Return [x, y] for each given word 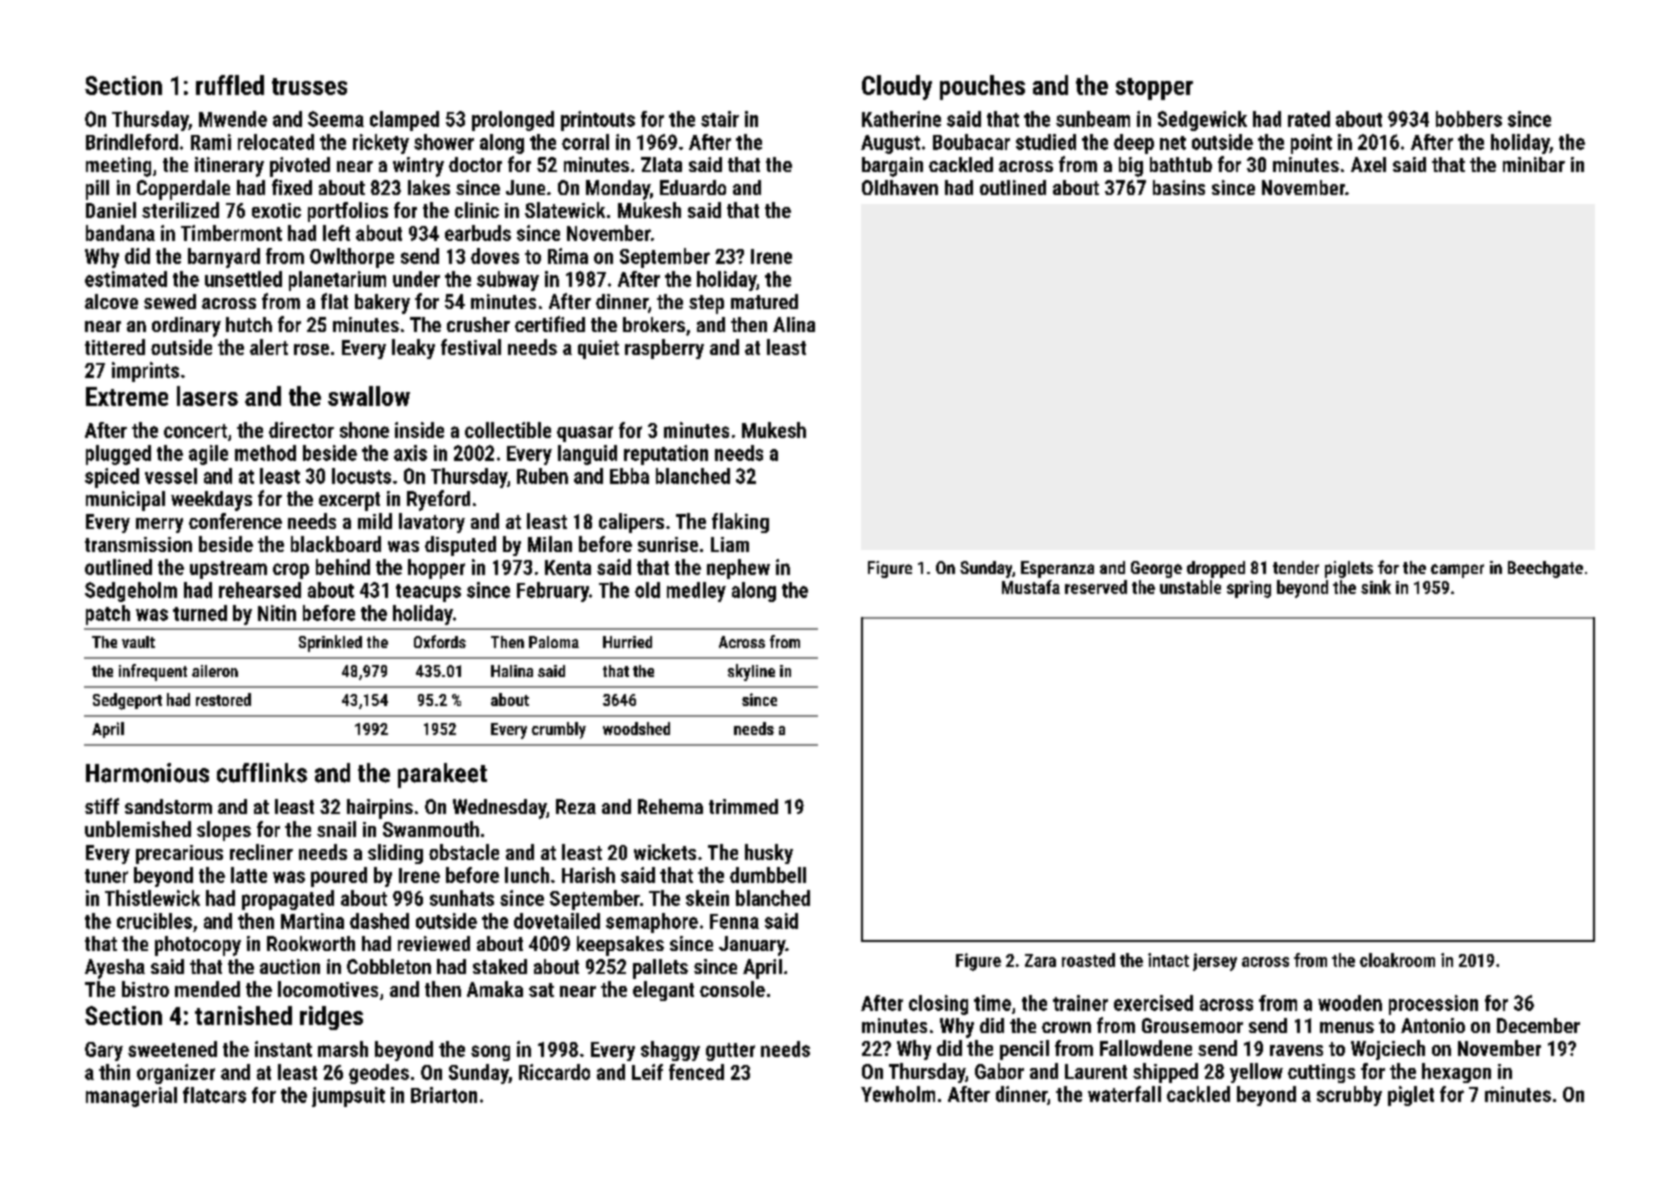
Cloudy [897, 87]
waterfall [1124, 1094]
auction [290, 966]
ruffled [230, 85]
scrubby [1349, 1096]
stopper [1154, 89]
